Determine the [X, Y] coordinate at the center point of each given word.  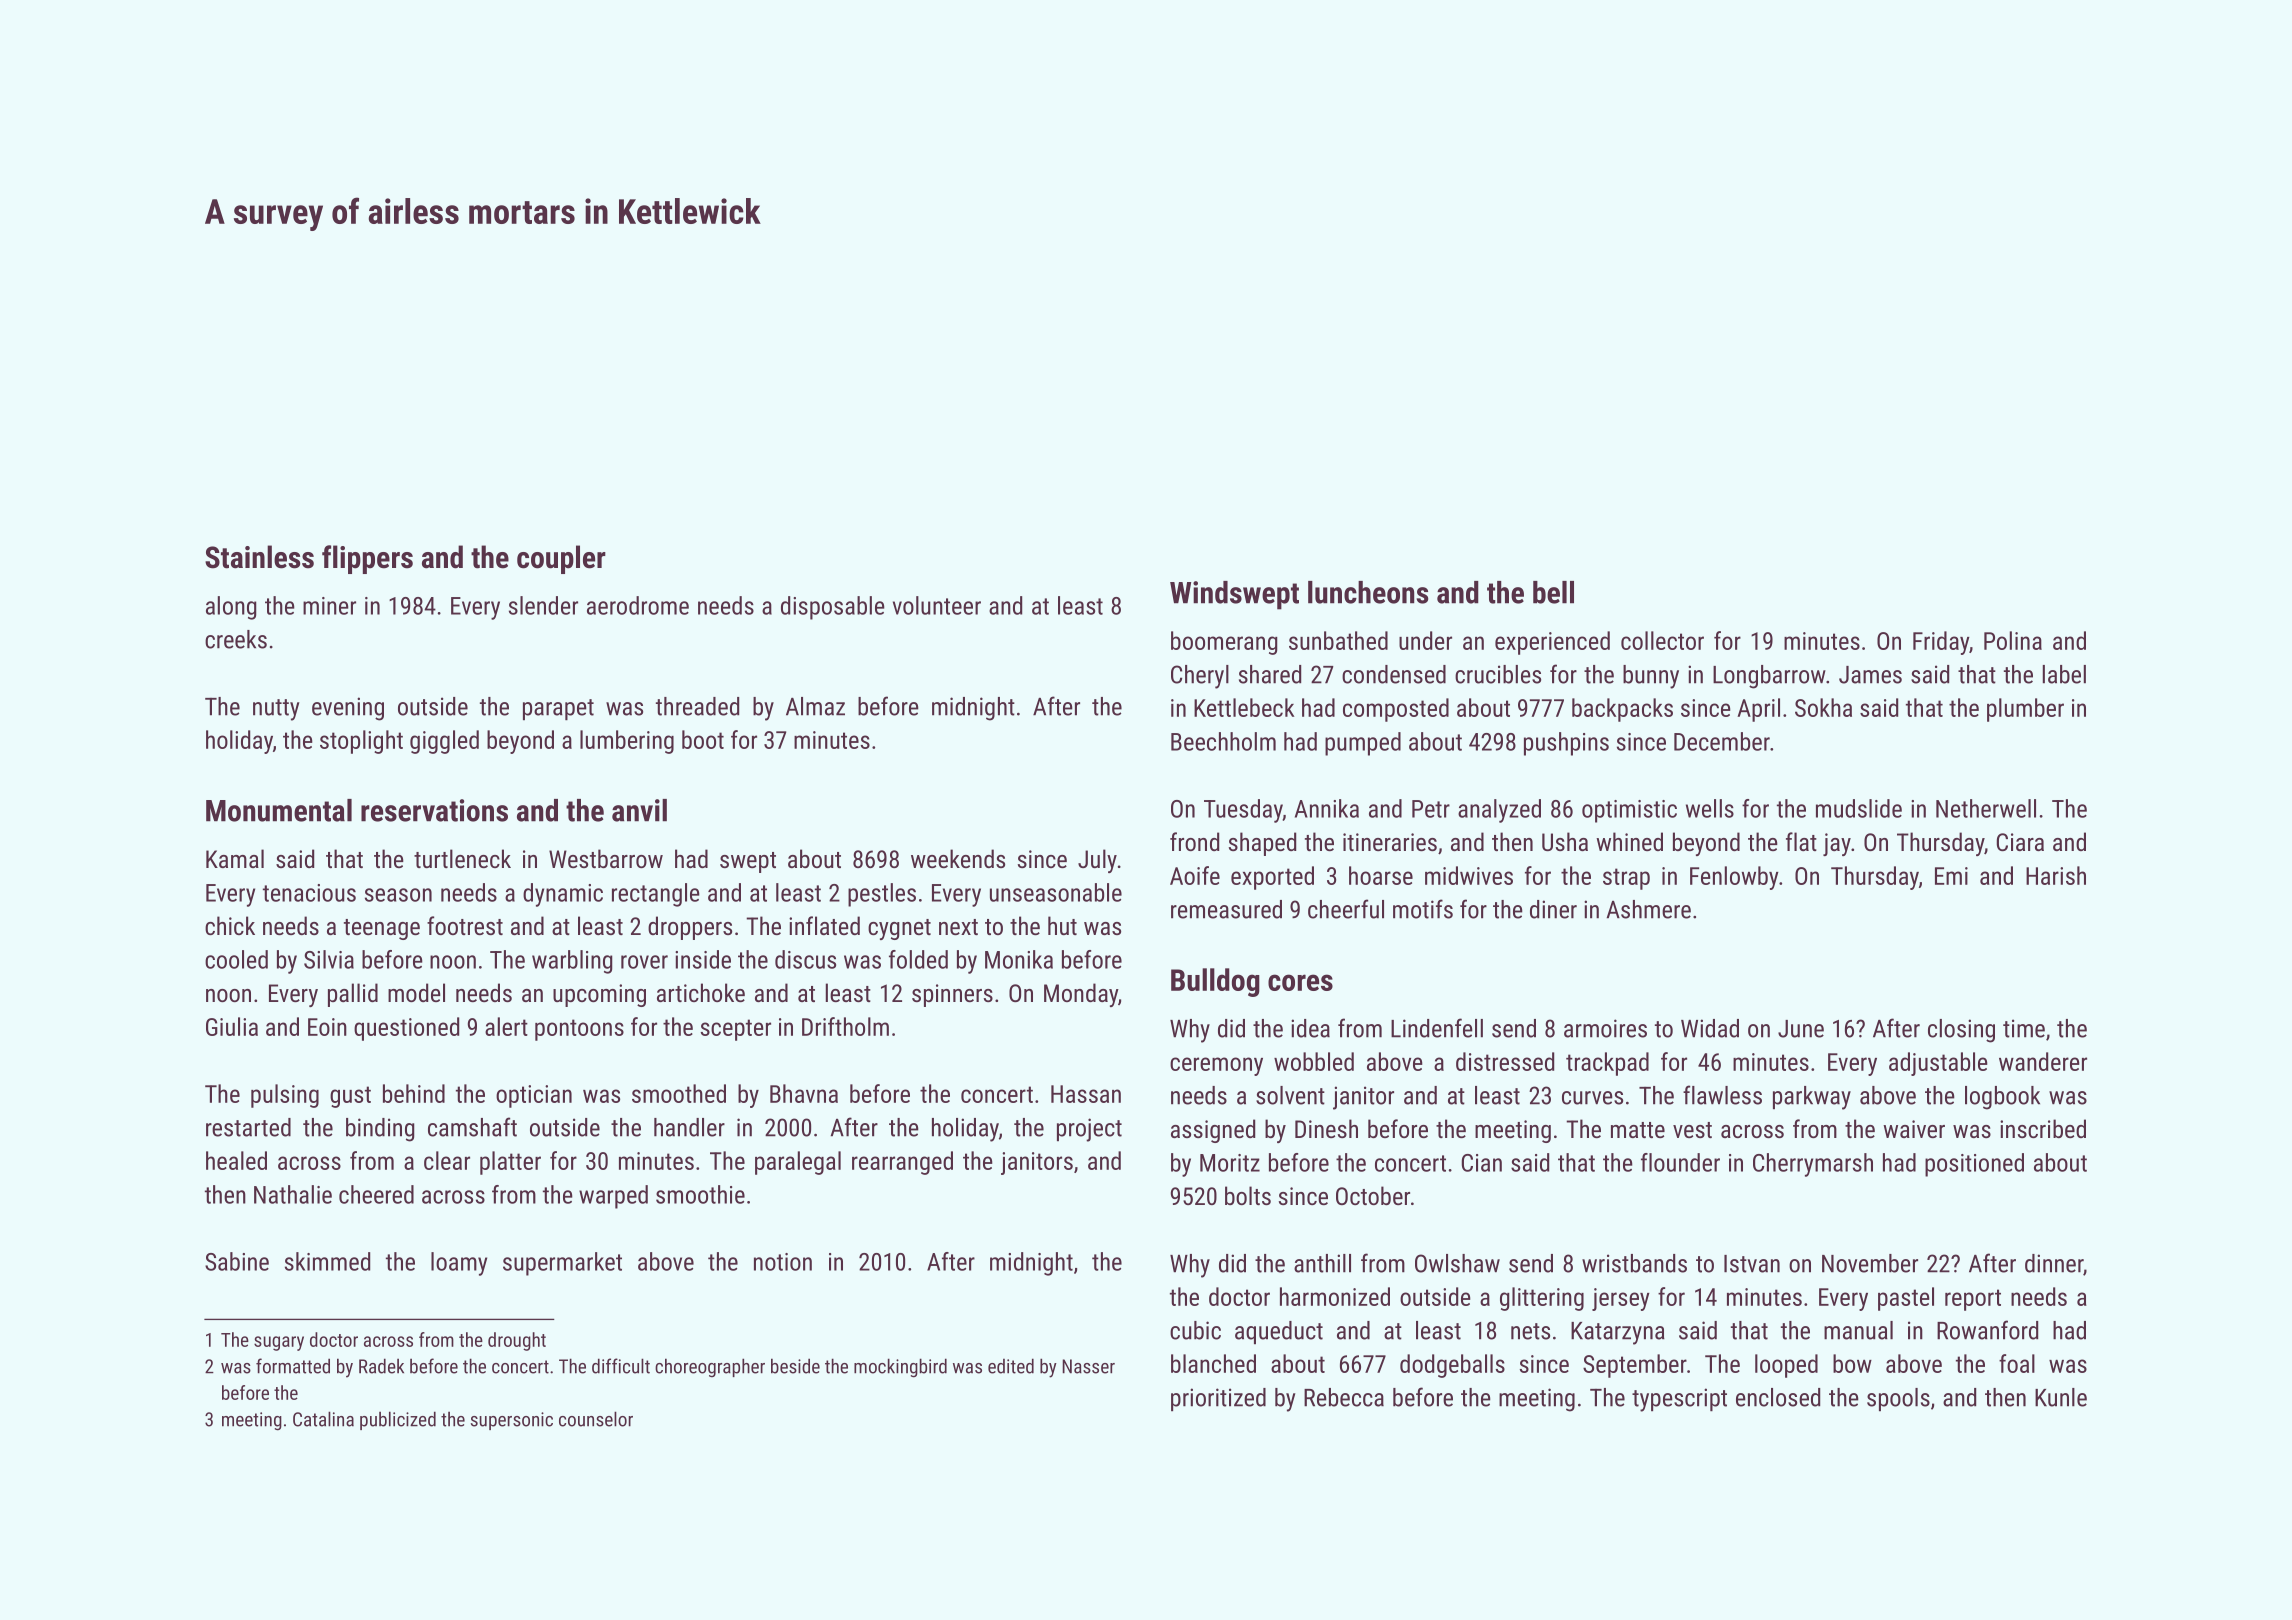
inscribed [2043, 1128]
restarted [248, 1127]
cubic [1195, 1330]
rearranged [902, 1163]
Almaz [815, 706]
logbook [2002, 1098]
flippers [367, 559]
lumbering [627, 742]
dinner [2054, 1263]
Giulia [232, 1026]
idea [1310, 1028]
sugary [279, 1343]
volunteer [937, 605]
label [2064, 674]
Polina [2013, 640]
